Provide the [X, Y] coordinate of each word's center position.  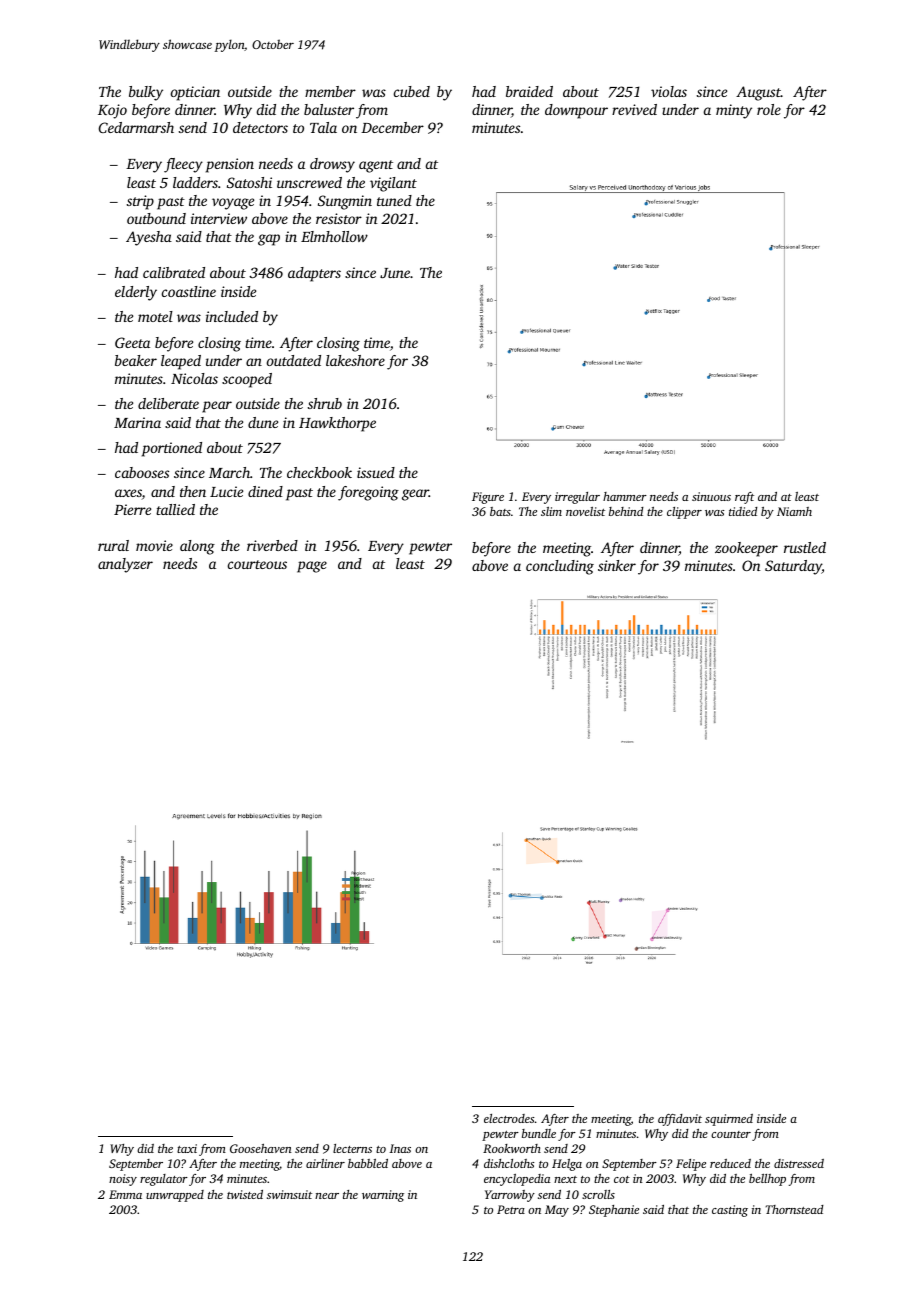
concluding [560, 567]
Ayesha [149, 238]
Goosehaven [261, 1148]
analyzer [125, 565]
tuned [394, 200]
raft [744, 498]
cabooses [142, 472]
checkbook [319, 472]
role [769, 109]
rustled [805, 547]
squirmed [729, 1120]
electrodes [509, 1118]
